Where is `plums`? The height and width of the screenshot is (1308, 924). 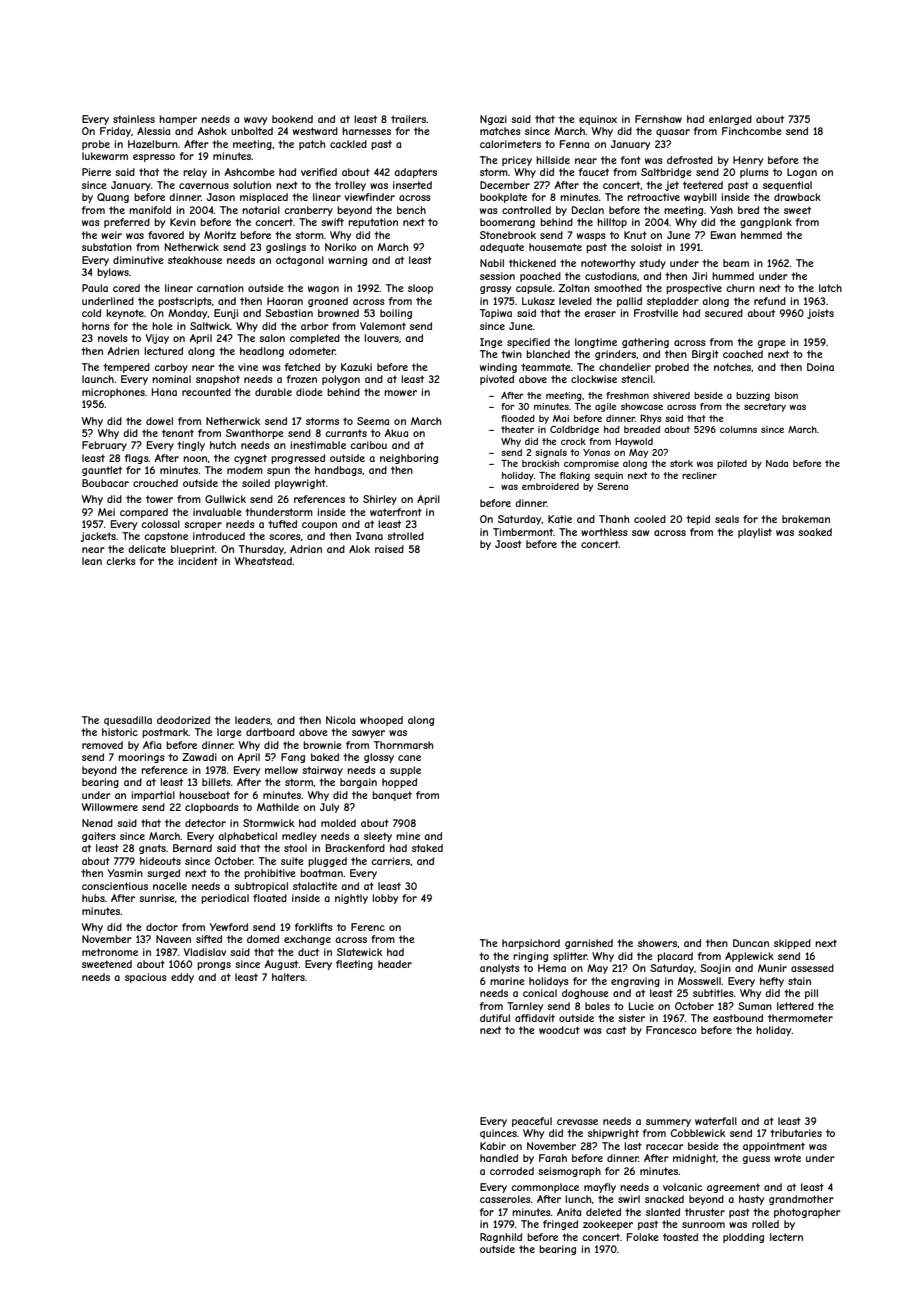
plums is located at coordinates (754, 173).
